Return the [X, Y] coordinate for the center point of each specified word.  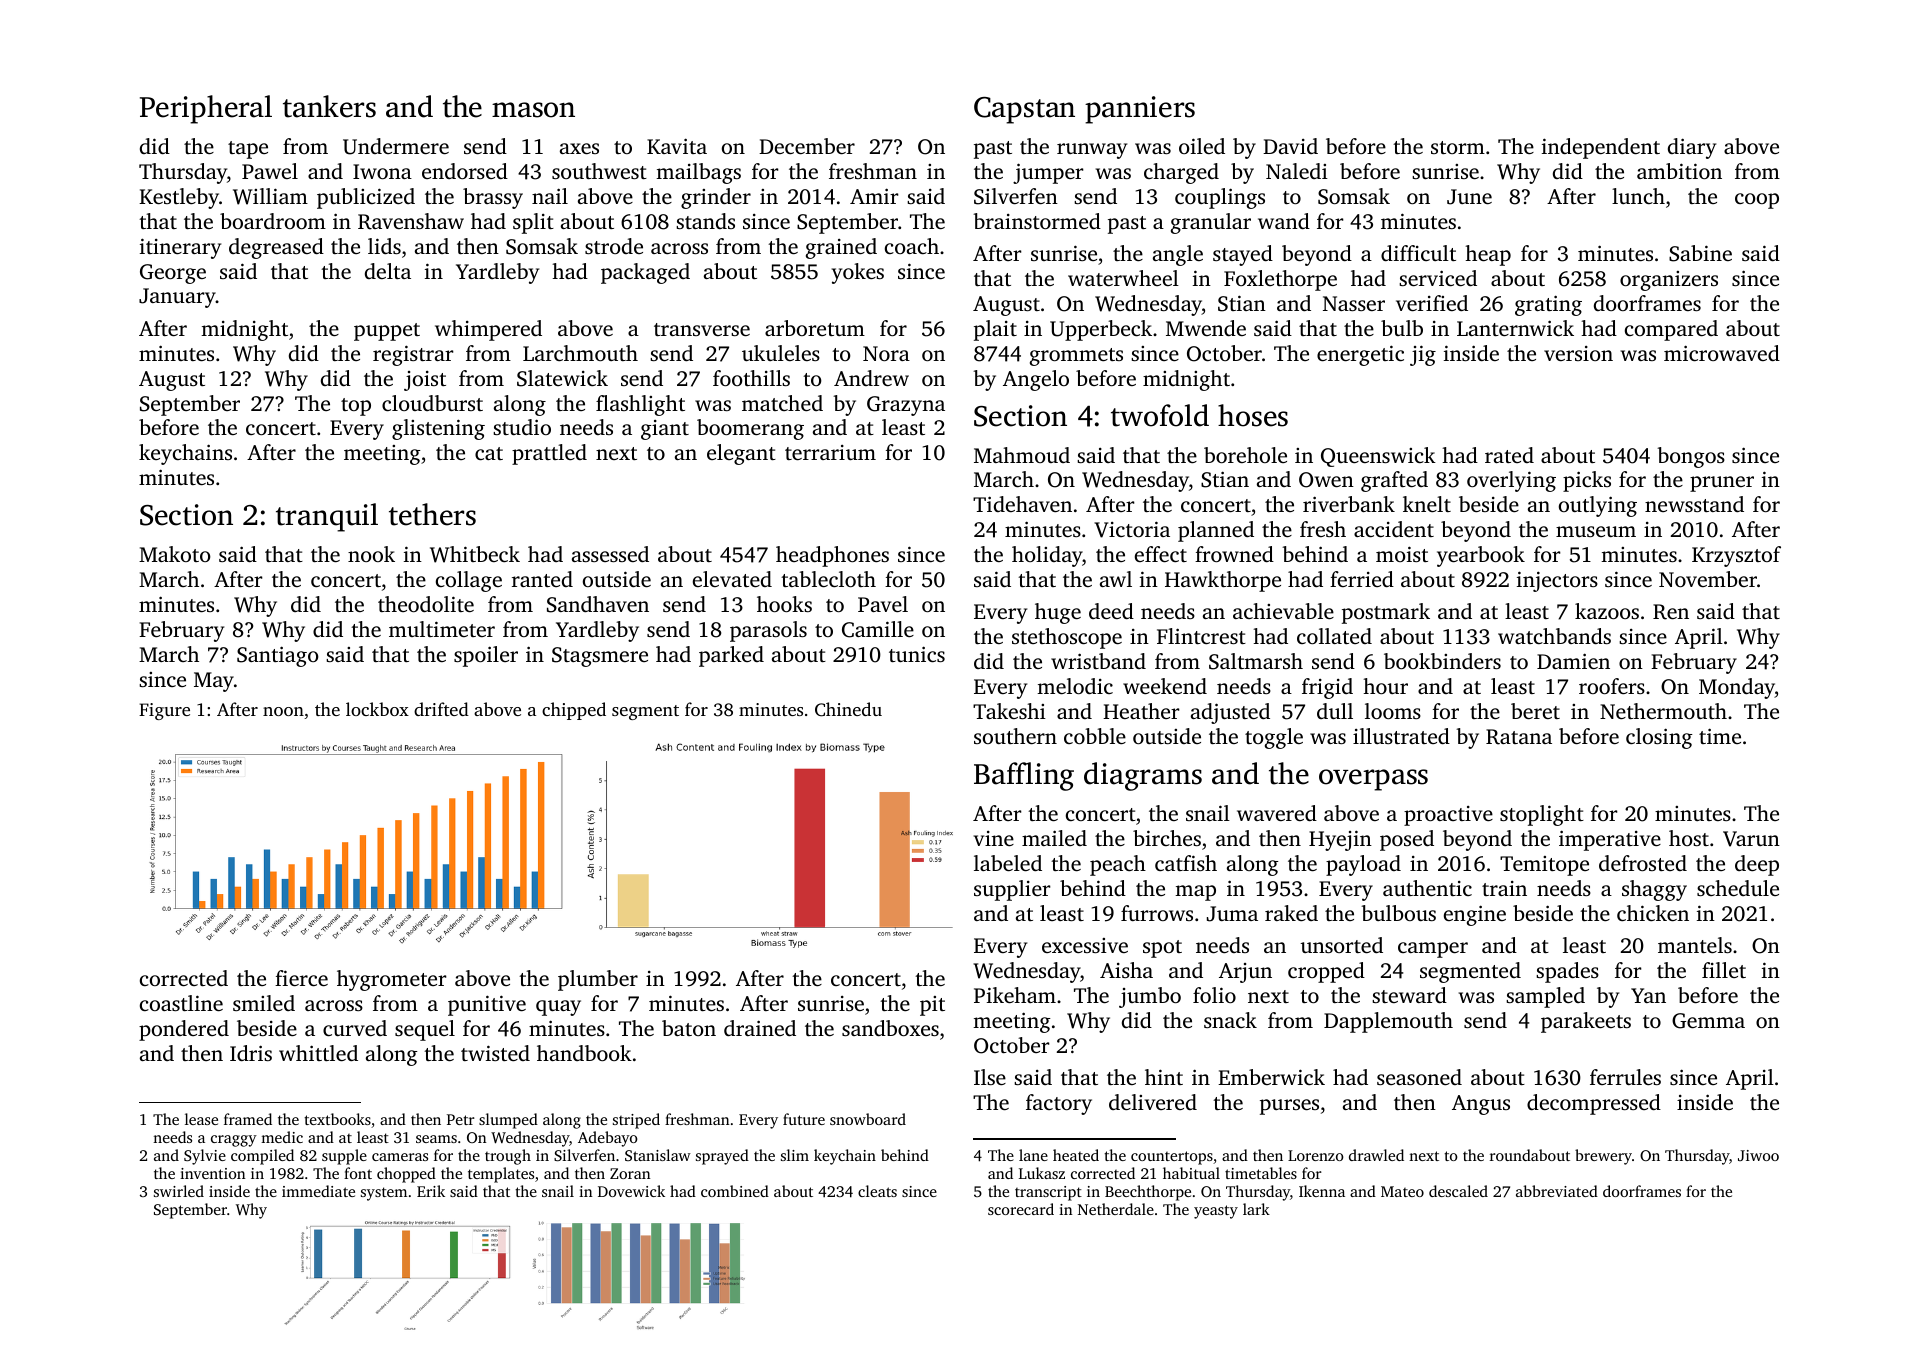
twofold [1160, 415]
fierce [301, 978]
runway [1092, 151]
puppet [387, 332]
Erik [431, 1191]
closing [1659, 738]
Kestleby [179, 198]
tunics [917, 654]
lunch [1638, 196]
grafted [1394, 481]
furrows [1157, 913]
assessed [610, 554]
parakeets [1586, 1022]
